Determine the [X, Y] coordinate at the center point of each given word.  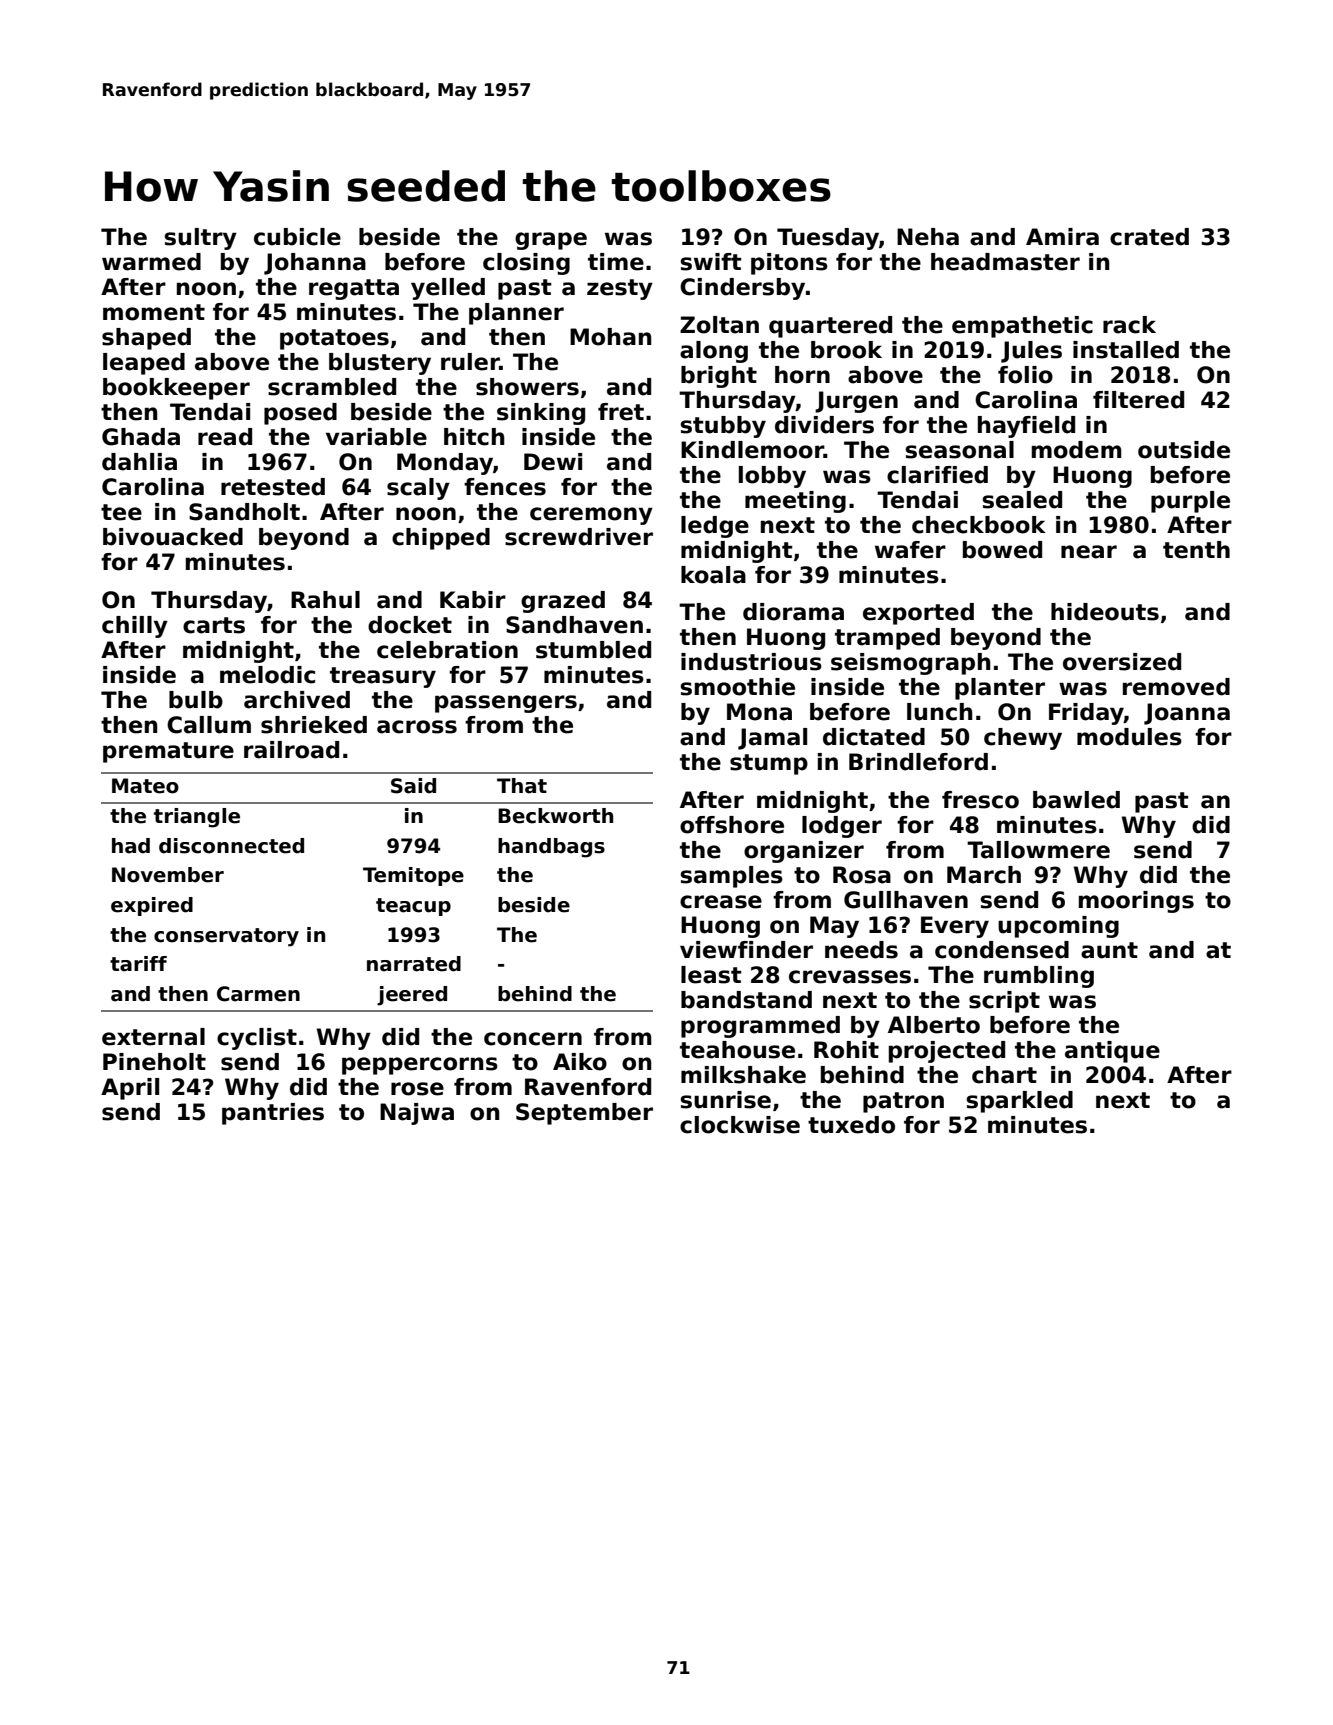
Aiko [580, 1062]
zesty [620, 289]
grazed [563, 602]
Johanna [315, 264]
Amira [1062, 237]
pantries [273, 1114]
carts [214, 625]
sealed [1022, 500]
